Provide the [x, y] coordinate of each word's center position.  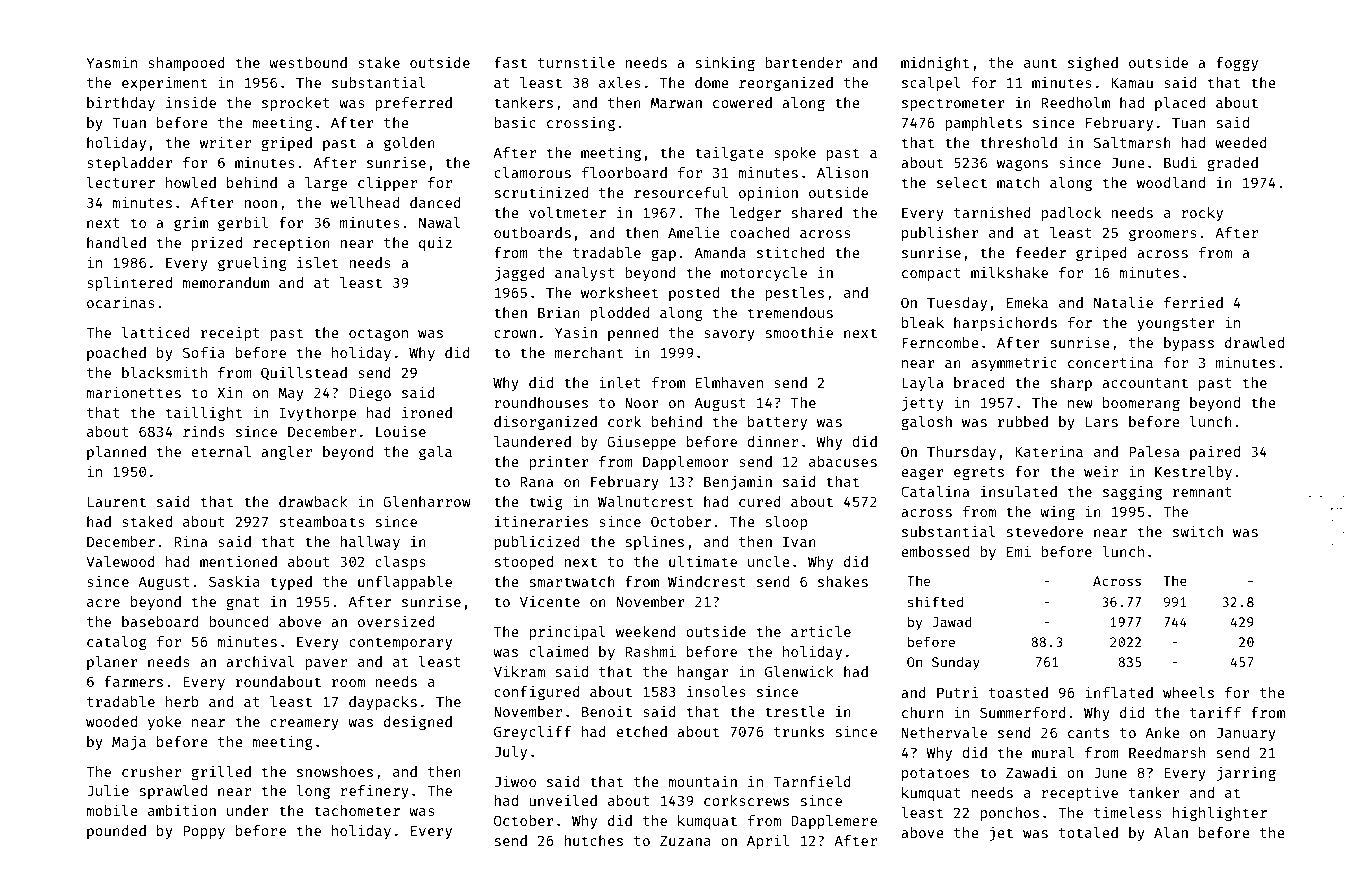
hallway [370, 543]
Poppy [204, 832]
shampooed [186, 64]
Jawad [952, 622]
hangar [703, 673]
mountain [702, 781]
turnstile [576, 62]
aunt [1040, 63]
